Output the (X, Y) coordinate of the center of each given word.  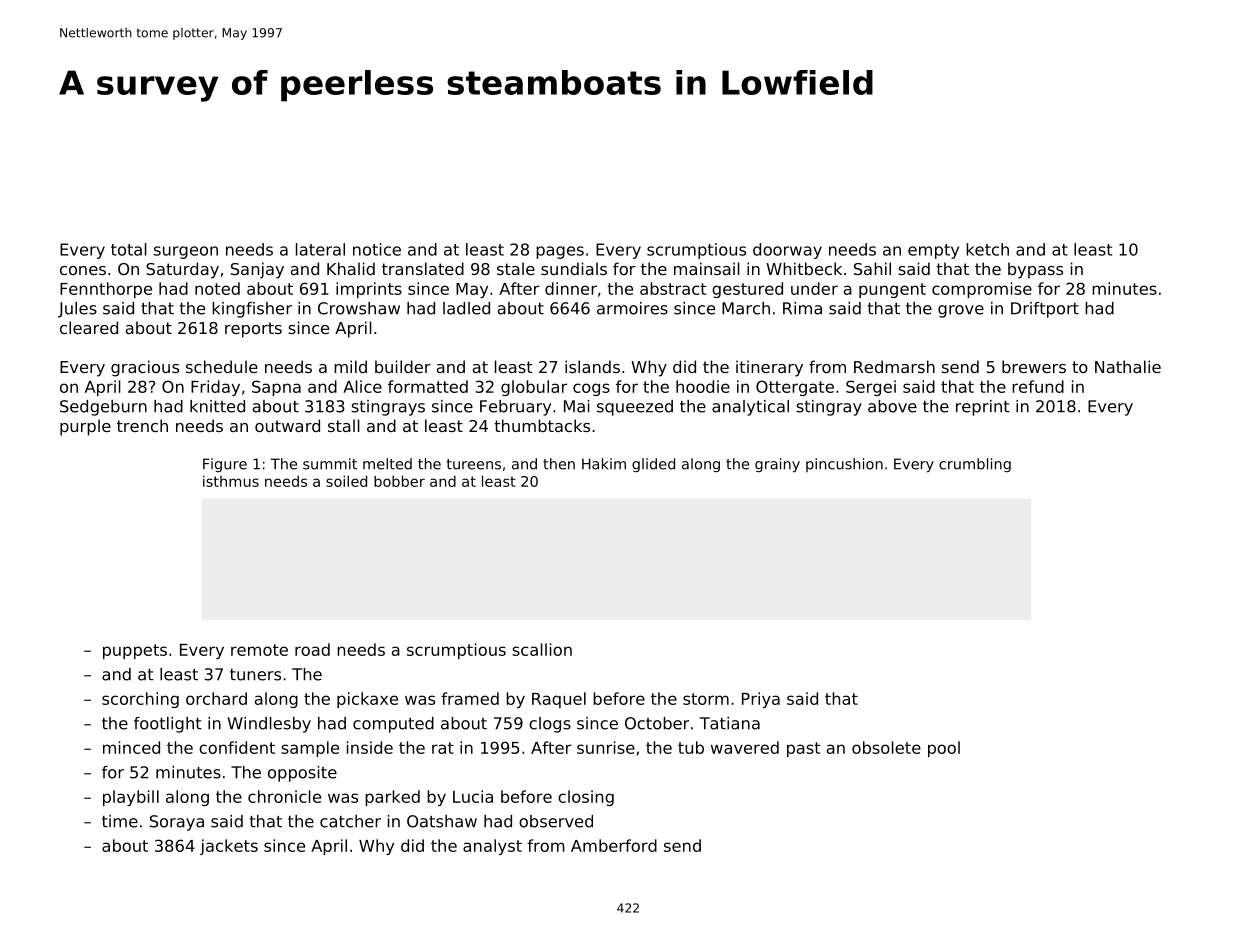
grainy (777, 465)
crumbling (975, 465)
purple (85, 427)
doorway (787, 251)
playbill (131, 798)
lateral (320, 249)
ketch (987, 249)
